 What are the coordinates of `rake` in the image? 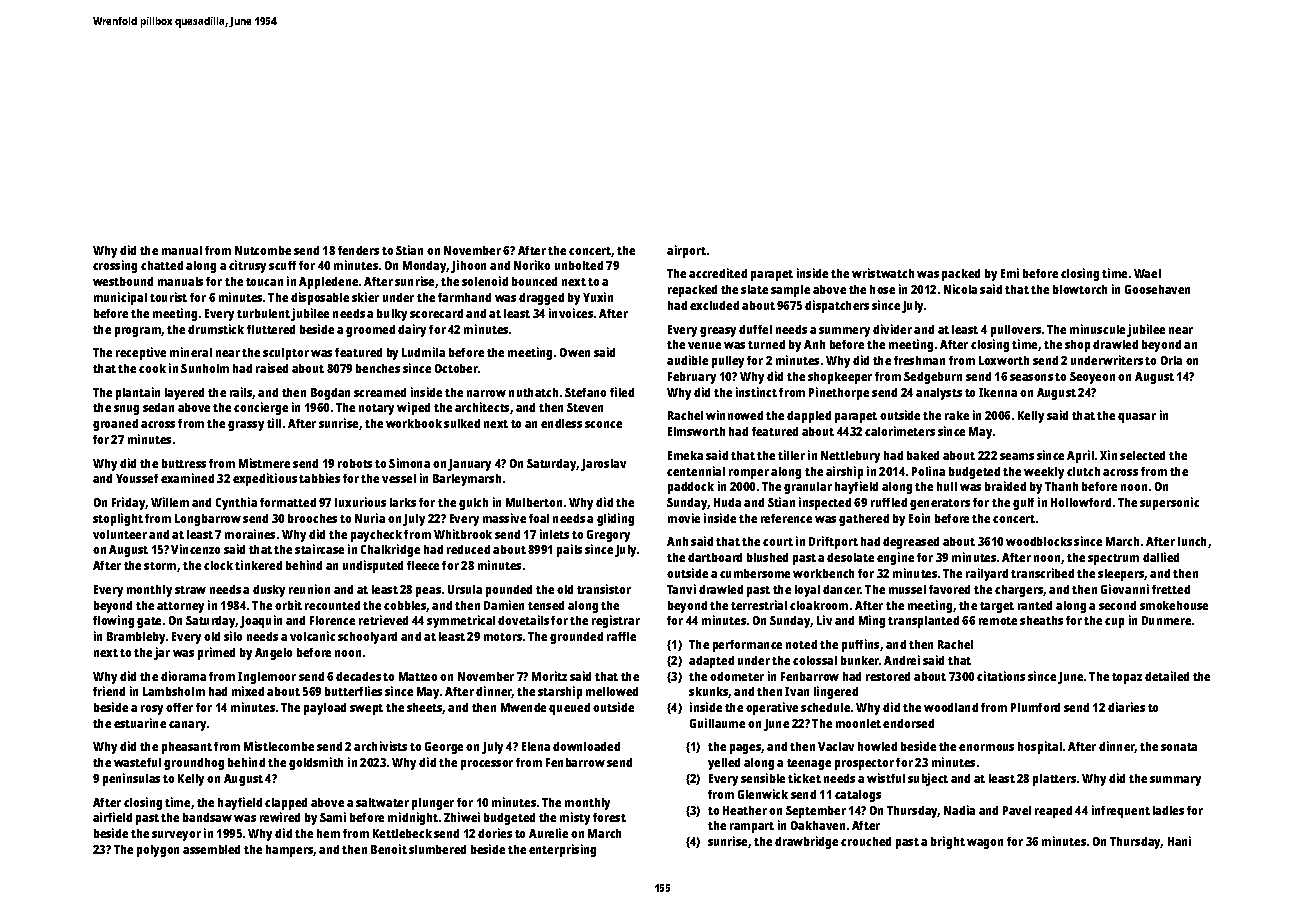 It's located at (957, 415).
